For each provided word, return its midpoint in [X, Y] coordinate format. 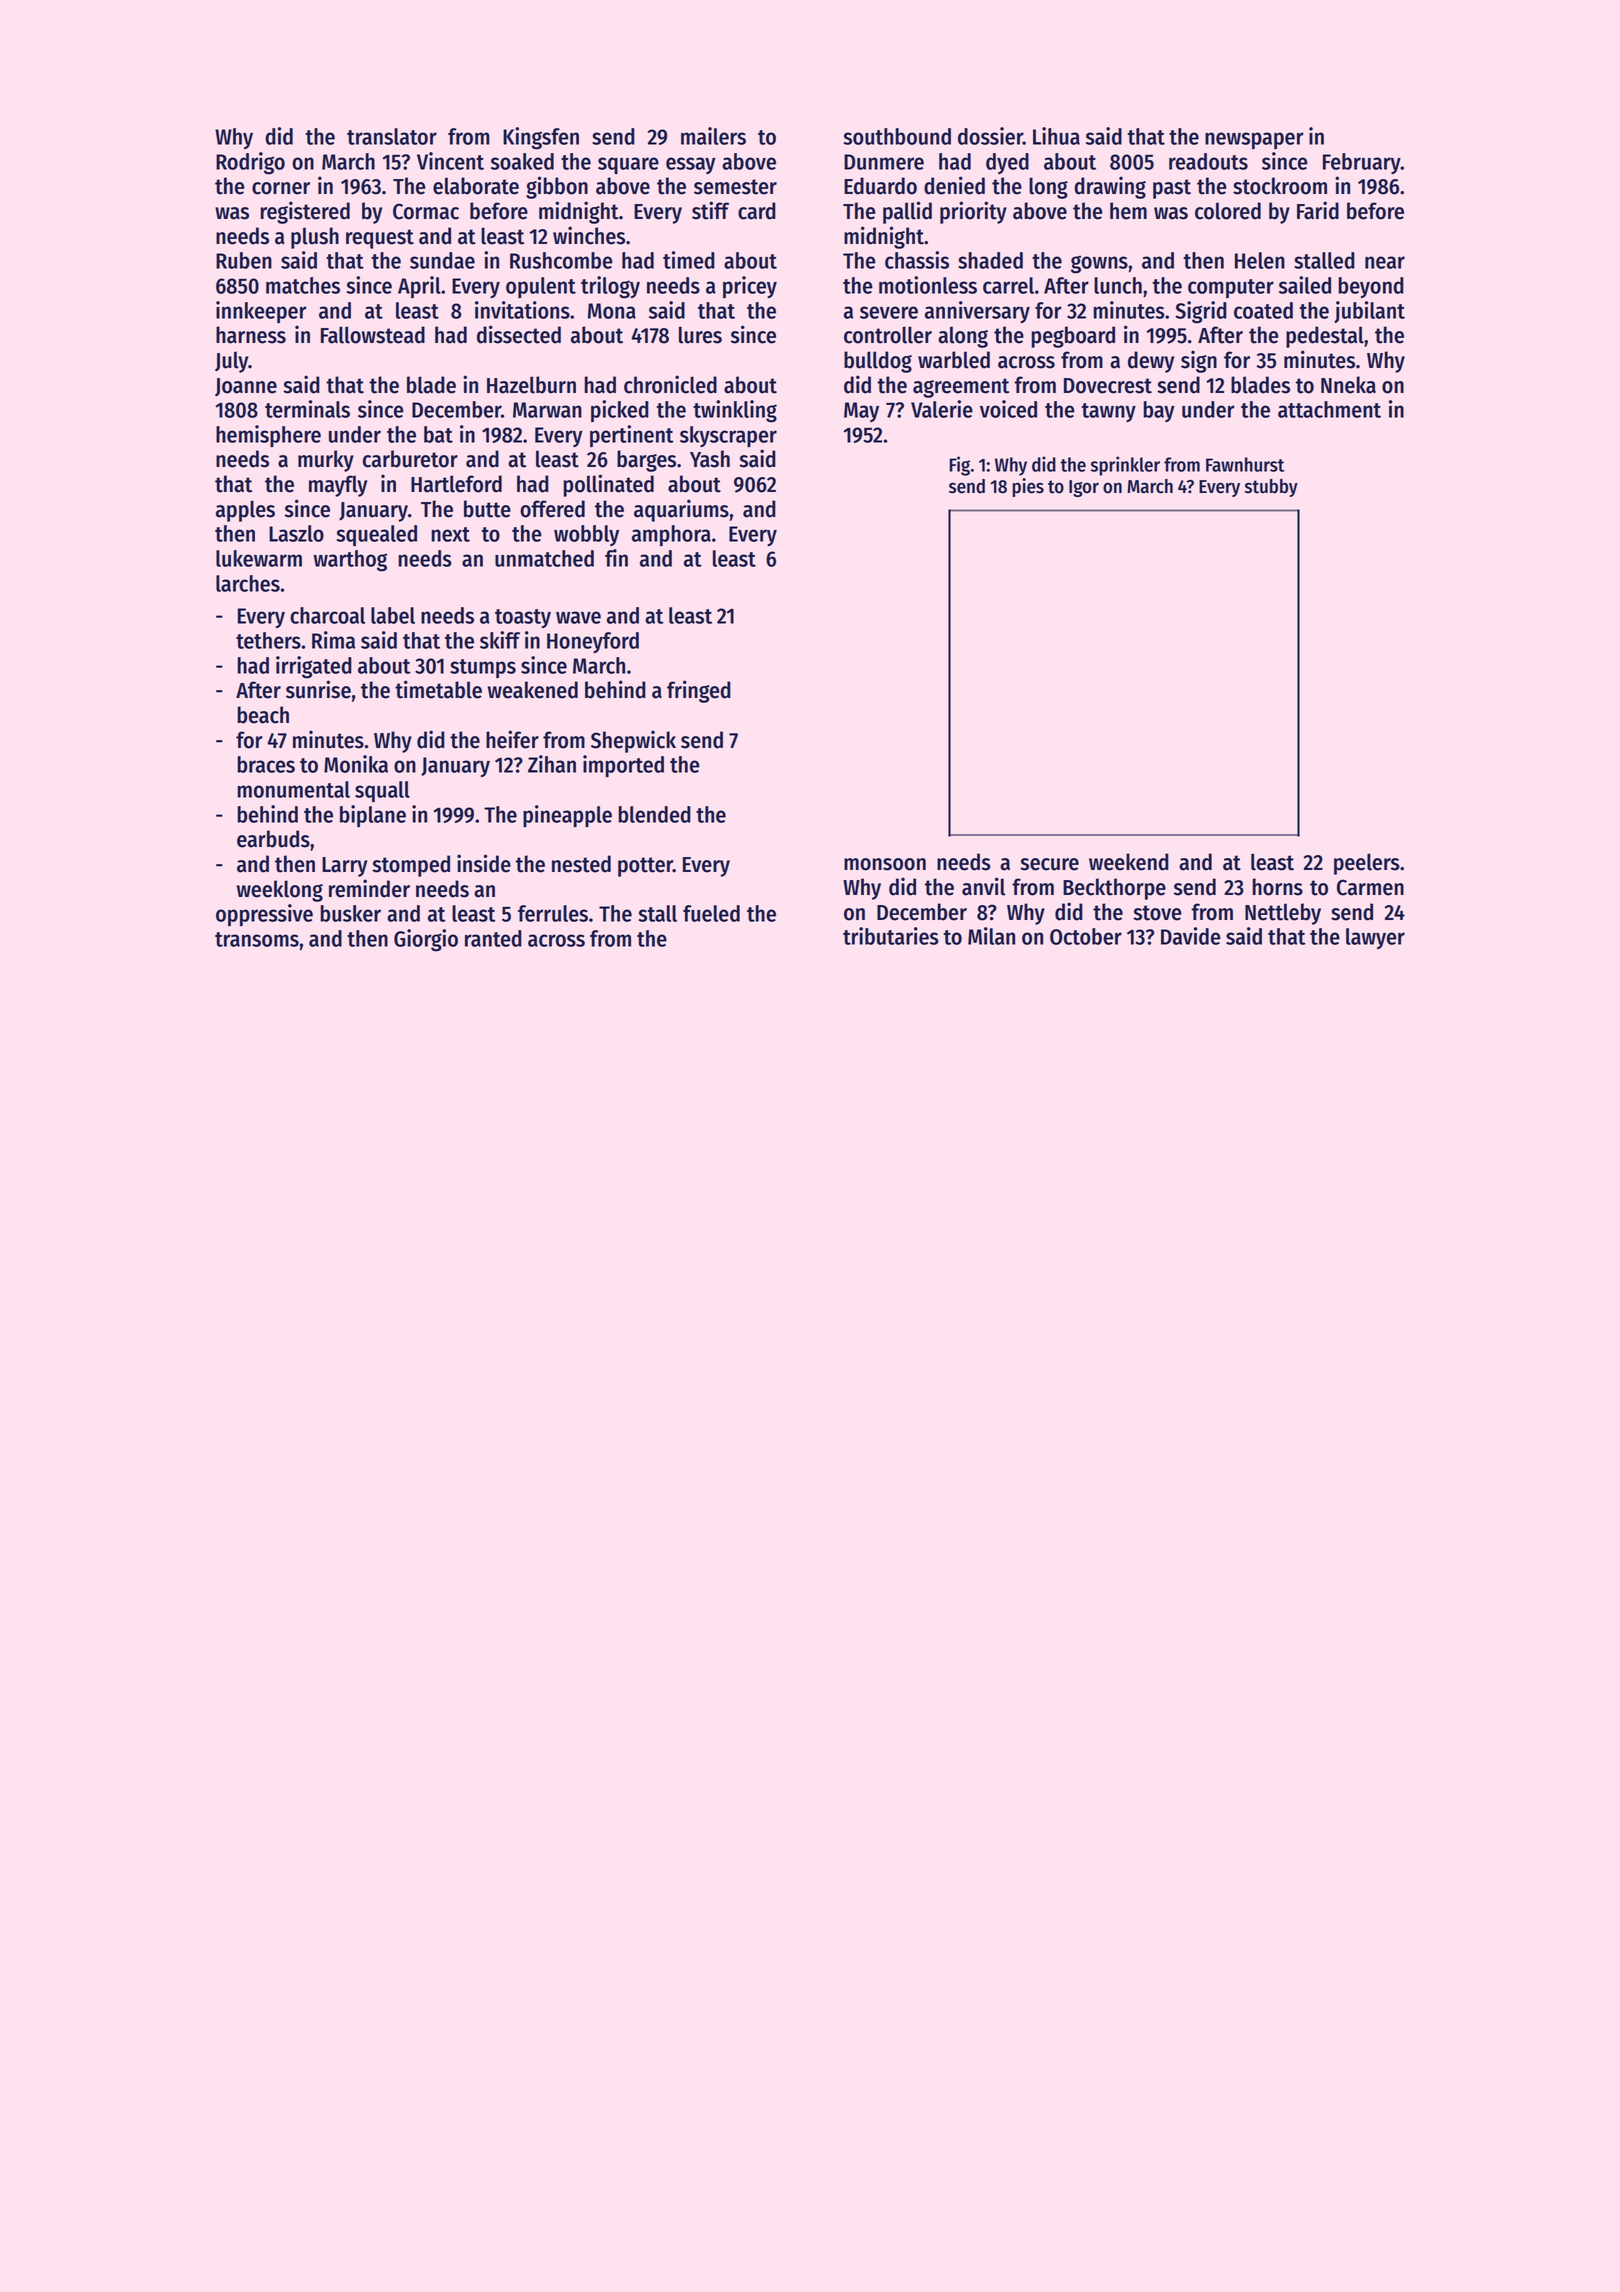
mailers [713, 136]
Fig [960, 466]
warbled [954, 360]
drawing [1110, 187]
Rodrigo [250, 163]
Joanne [246, 387]
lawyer [1375, 938]
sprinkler [1125, 466]
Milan [991, 936]
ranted [493, 938]
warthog [350, 561]
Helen [1260, 260]
